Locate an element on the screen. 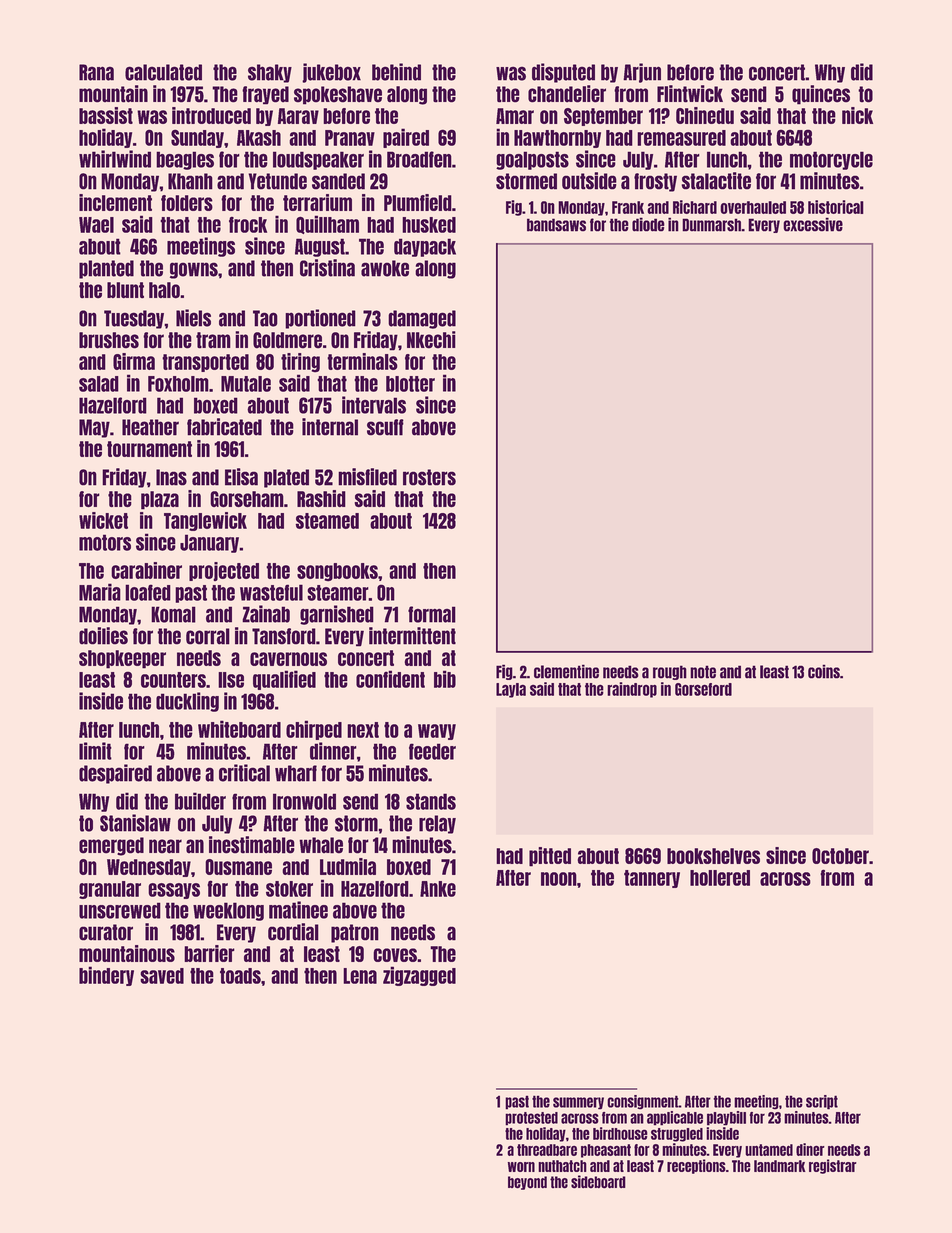  noon is located at coordinates (559, 879).
